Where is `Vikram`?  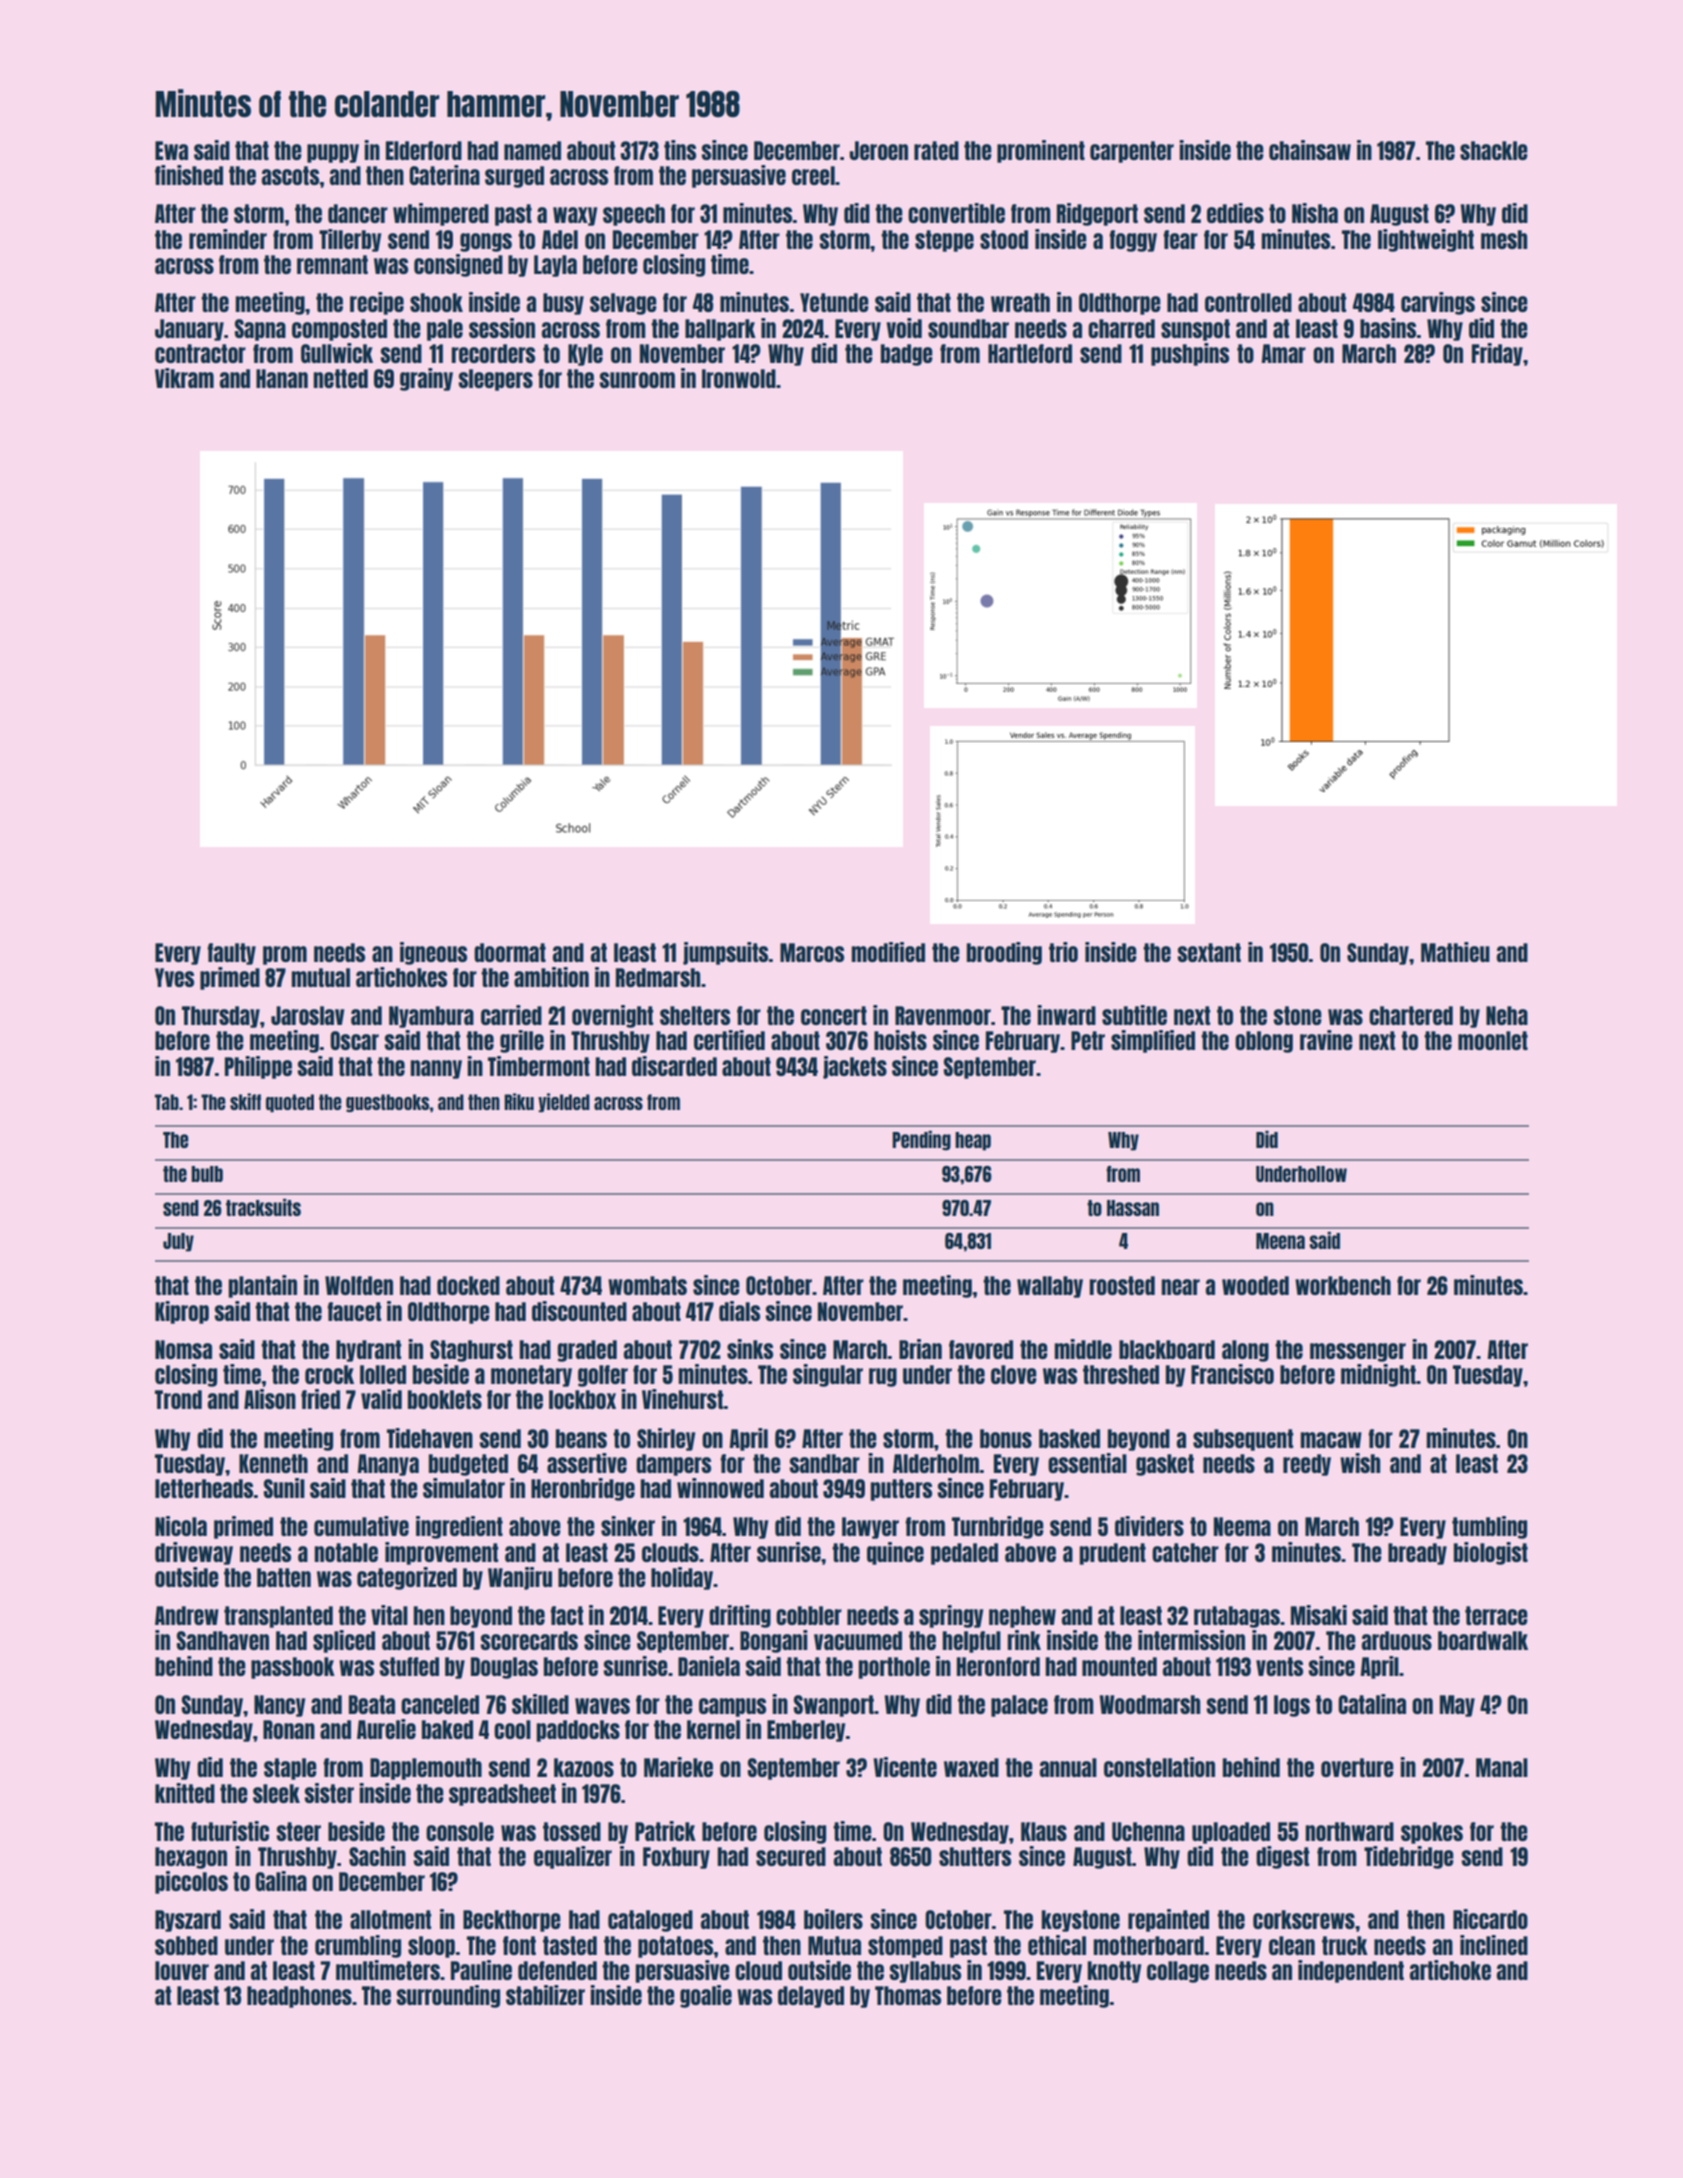 Vikram is located at coordinates (184, 378).
